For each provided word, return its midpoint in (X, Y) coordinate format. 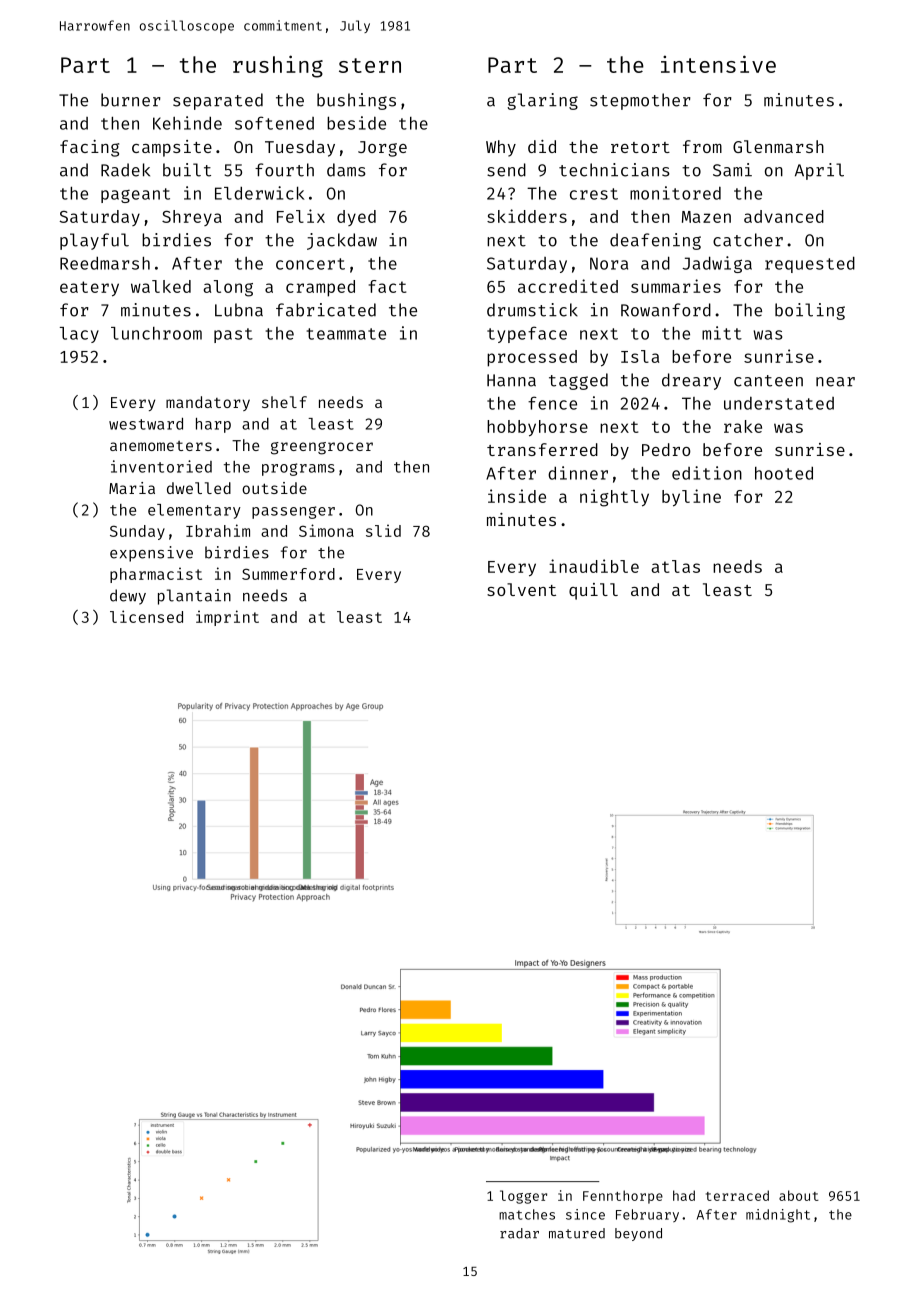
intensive (718, 64)
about (799, 1195)
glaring (542, 101)
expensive (151, 554)
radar (519, 1233)
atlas (675, 566)
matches (527, 1214)
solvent (521, 589)
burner (130, 100)
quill (593, 591)
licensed (146, 616)
